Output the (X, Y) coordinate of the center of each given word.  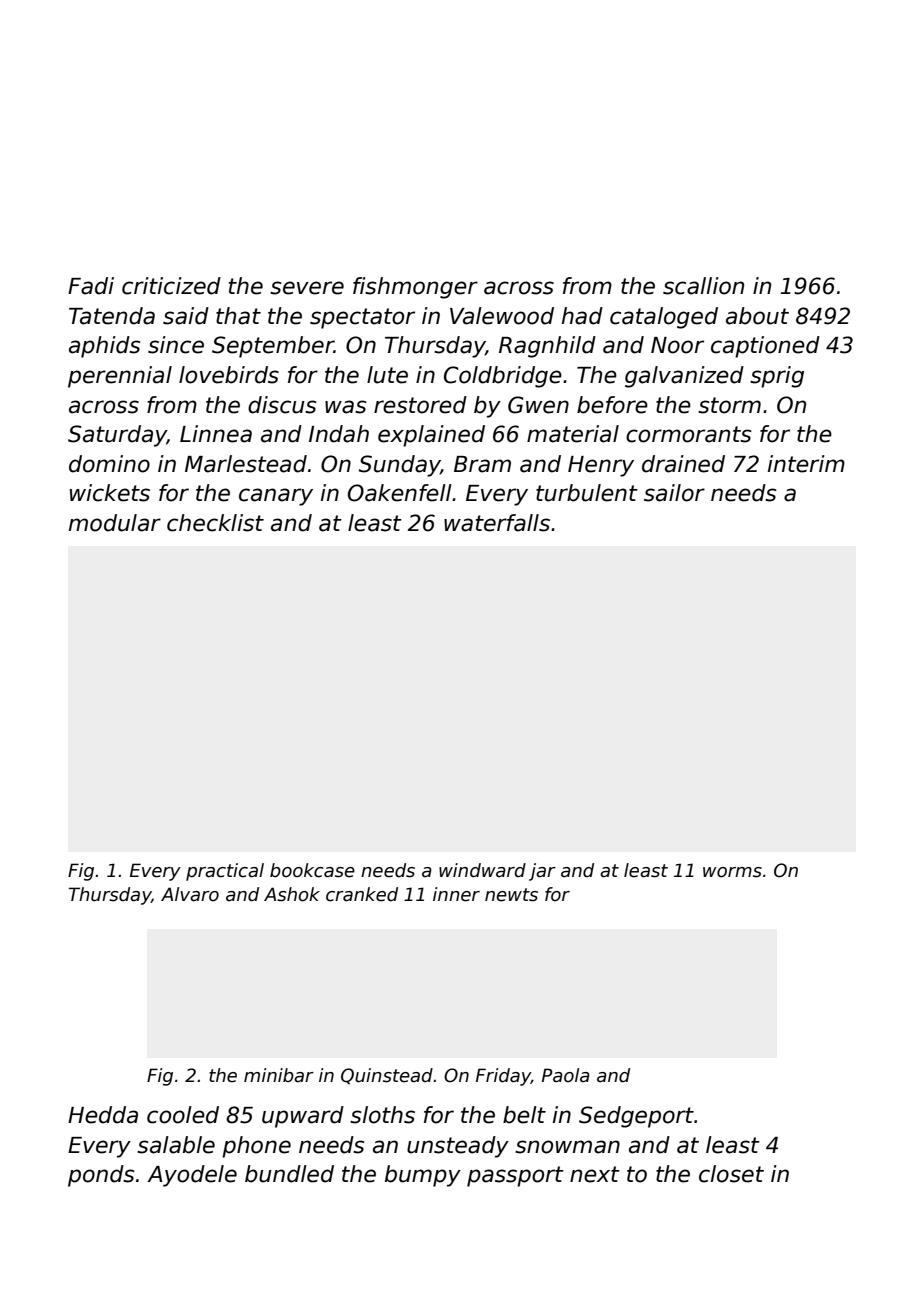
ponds (101, 1176)
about (757, 316)
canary (276, 497)
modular (115, 523)
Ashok (292, 894)
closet (731, 1174)
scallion (703, 286)
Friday (503, 1077)
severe (307, 288)
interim (806, 464)
